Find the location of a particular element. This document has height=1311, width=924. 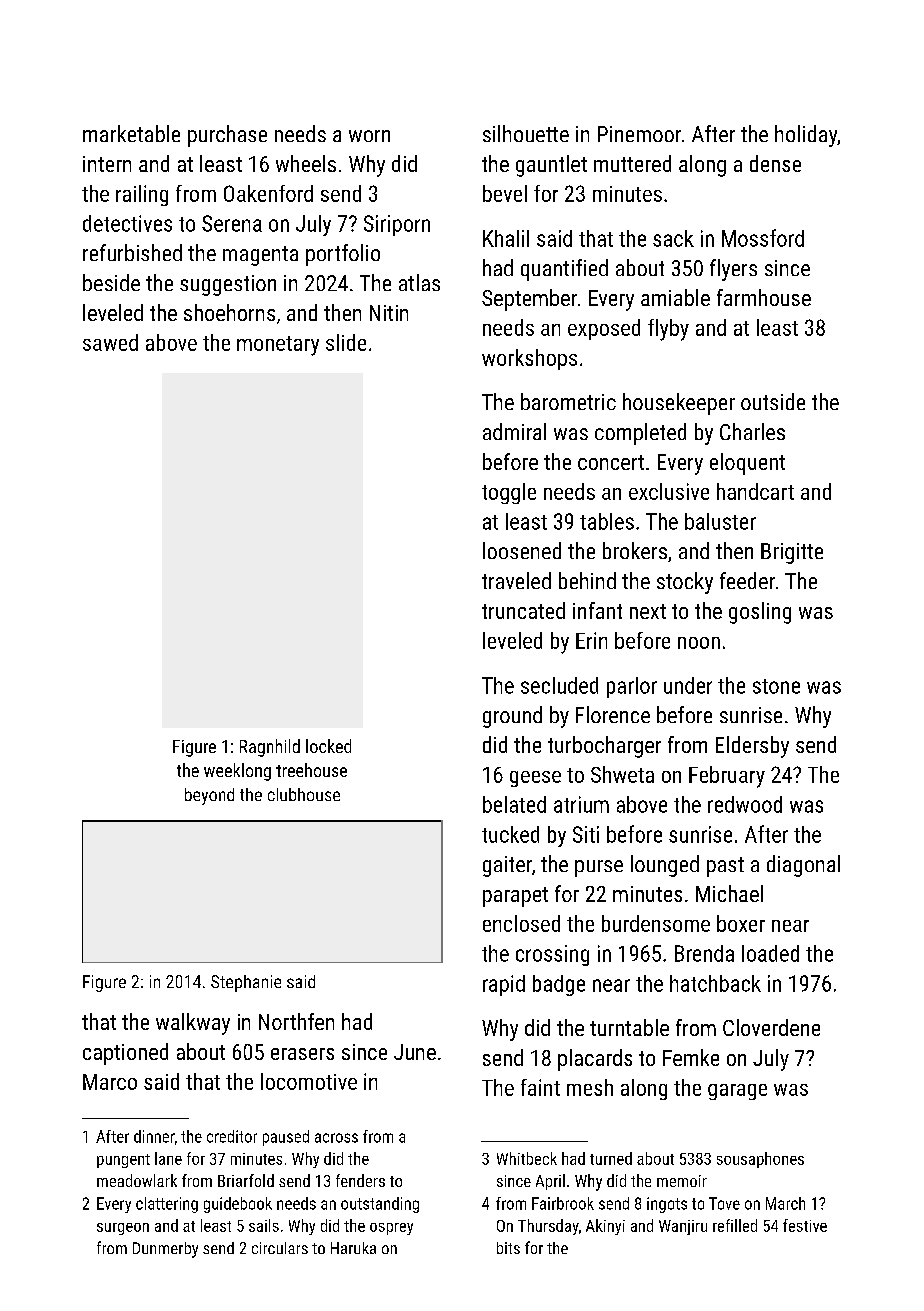

Akinyi is located at coordinates (605, 1227).
